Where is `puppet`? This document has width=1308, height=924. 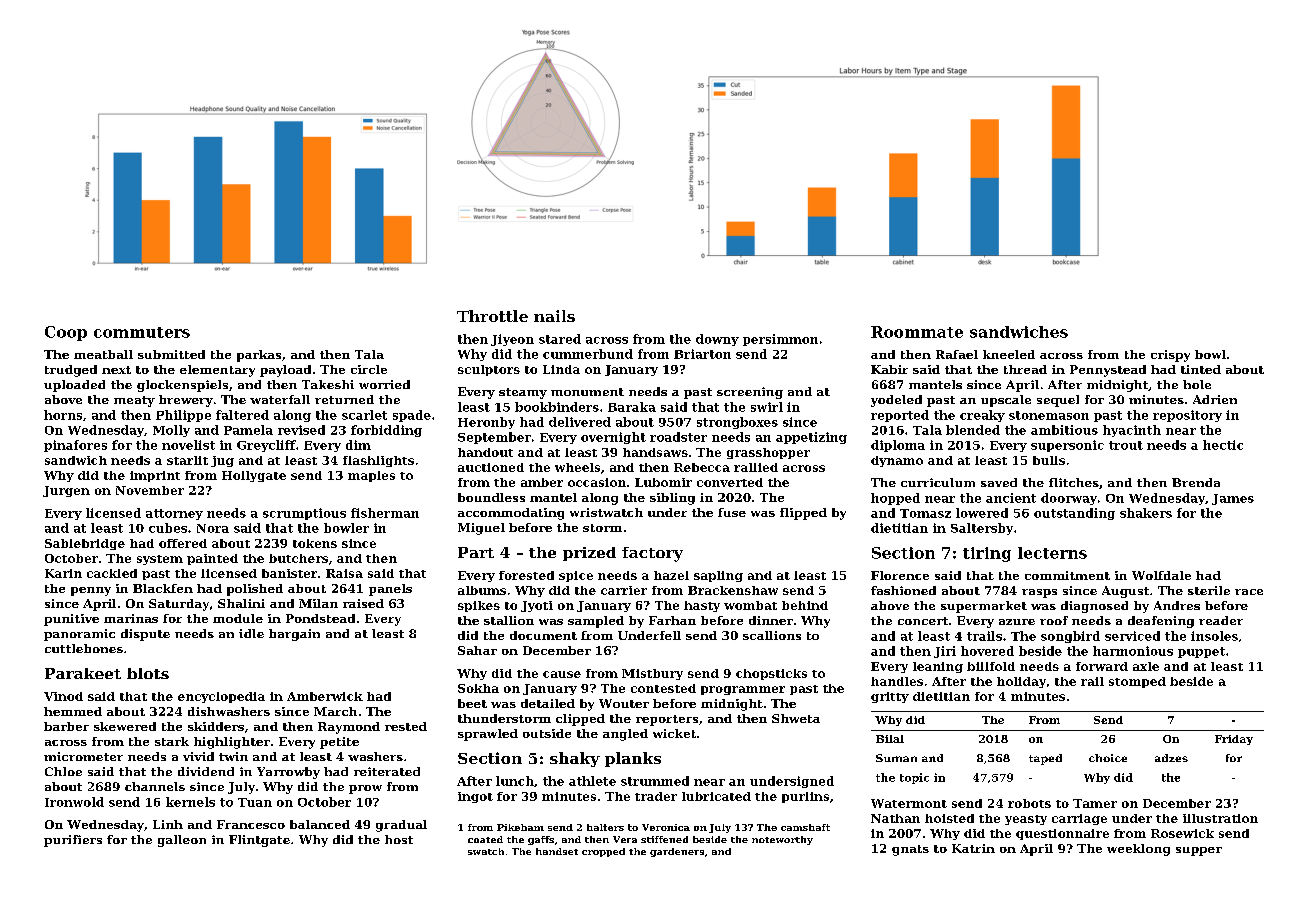
puppet is located at coordinates (1201, 652).
